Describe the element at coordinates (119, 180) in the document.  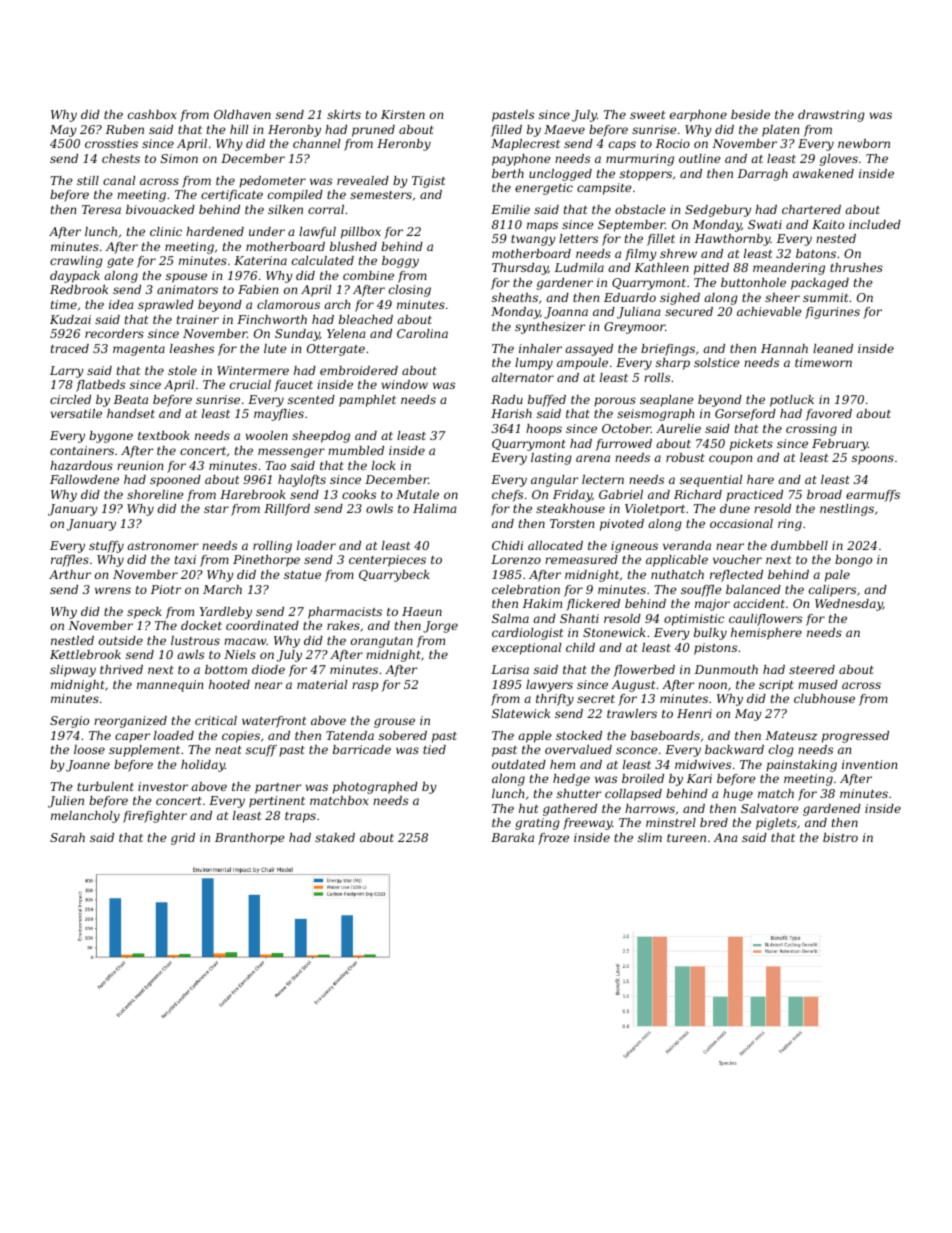
I see `canal` at that location.
